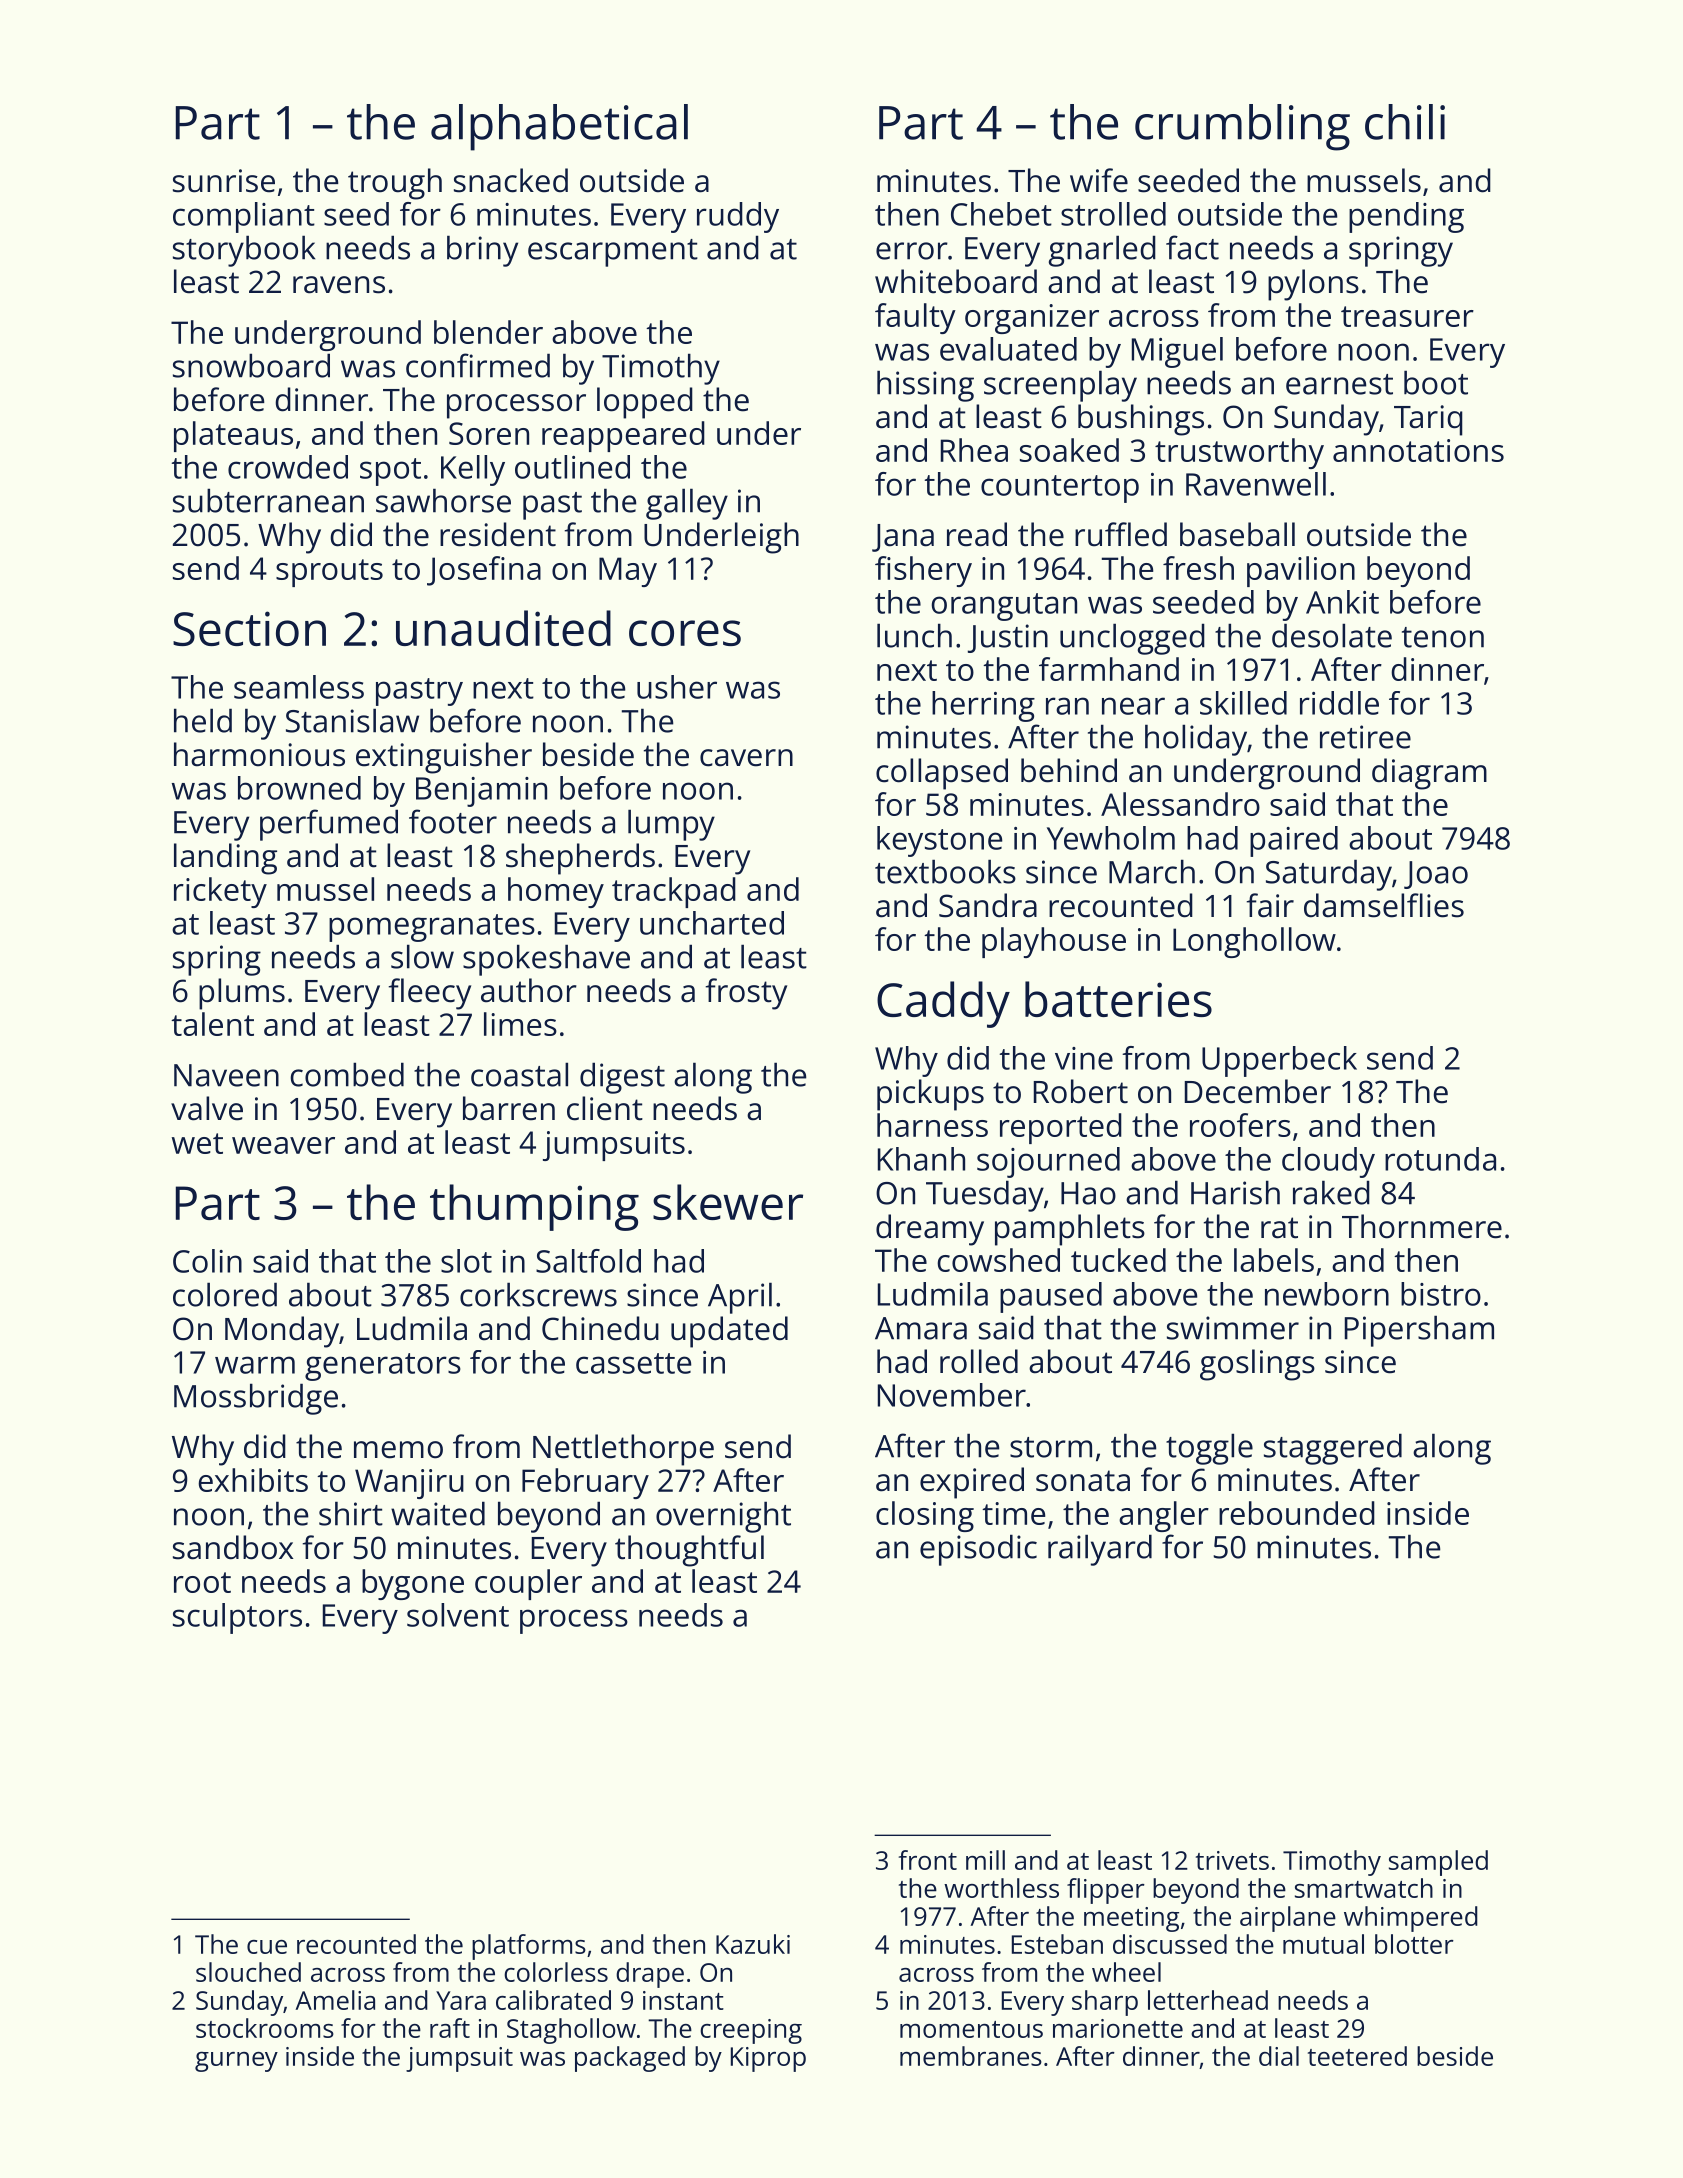 The height and width of the screenshot is (2178, 1683). I want to click on platforms, so click(529, 1947).
